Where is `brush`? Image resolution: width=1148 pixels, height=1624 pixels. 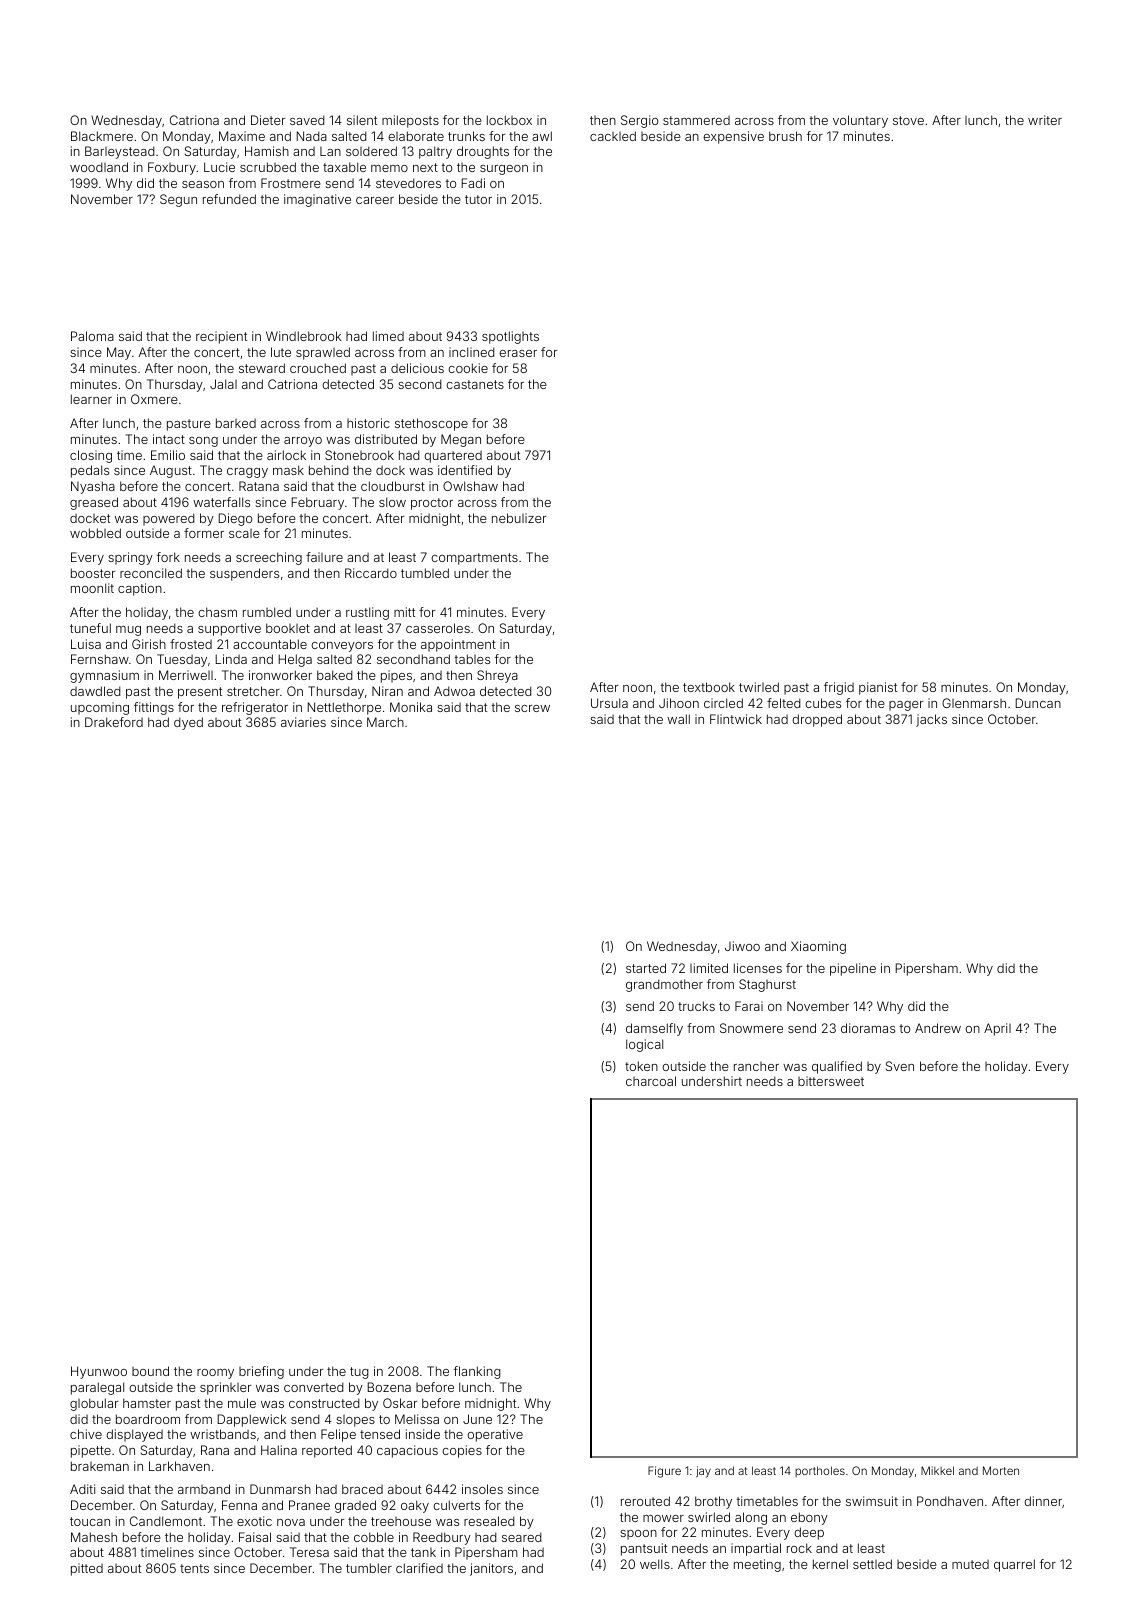
brush is located at coordinates (785, 136).
